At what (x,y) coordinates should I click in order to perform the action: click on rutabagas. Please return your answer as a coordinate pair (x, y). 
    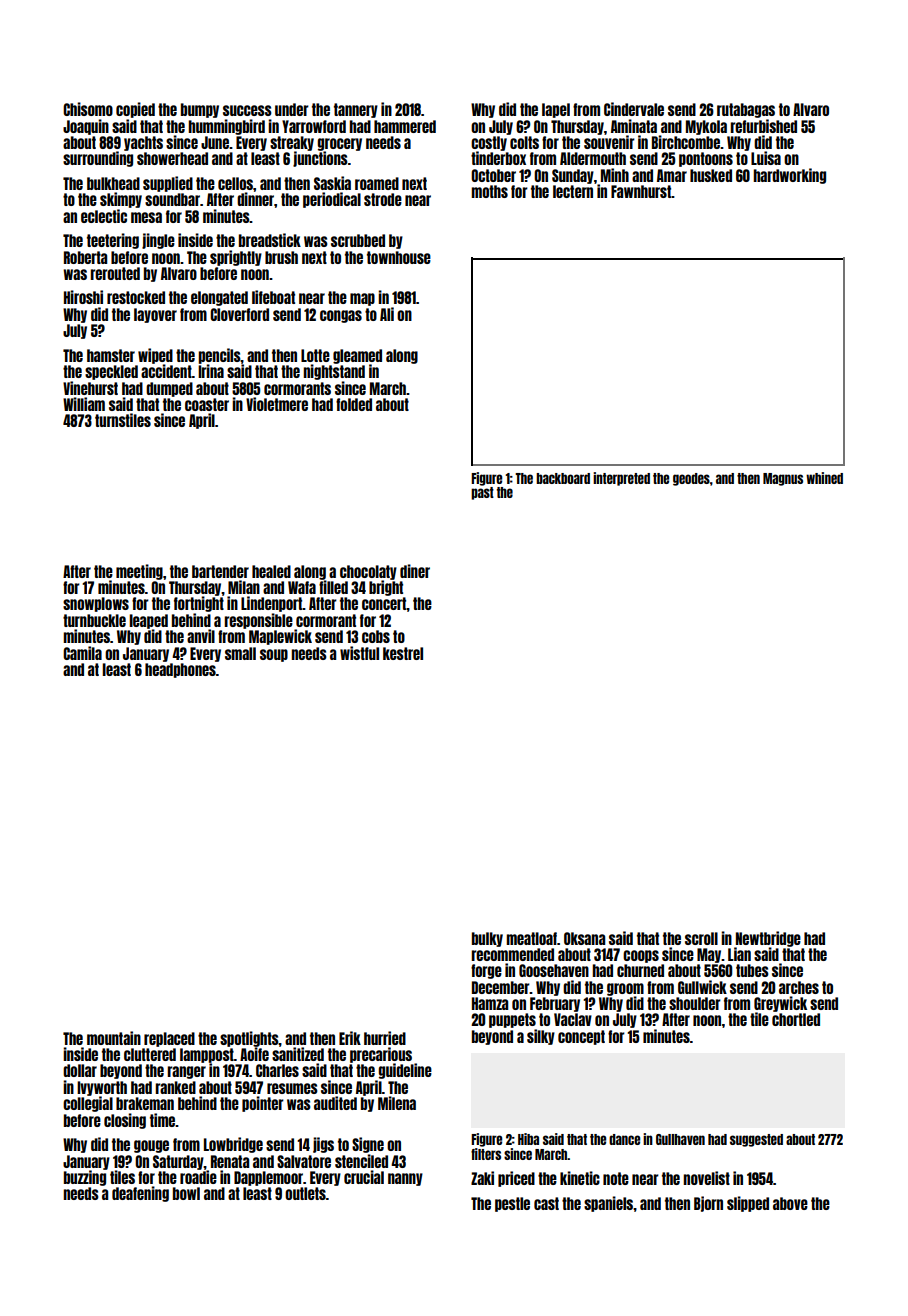
    Looking at the image, I should click on (746, 110).
